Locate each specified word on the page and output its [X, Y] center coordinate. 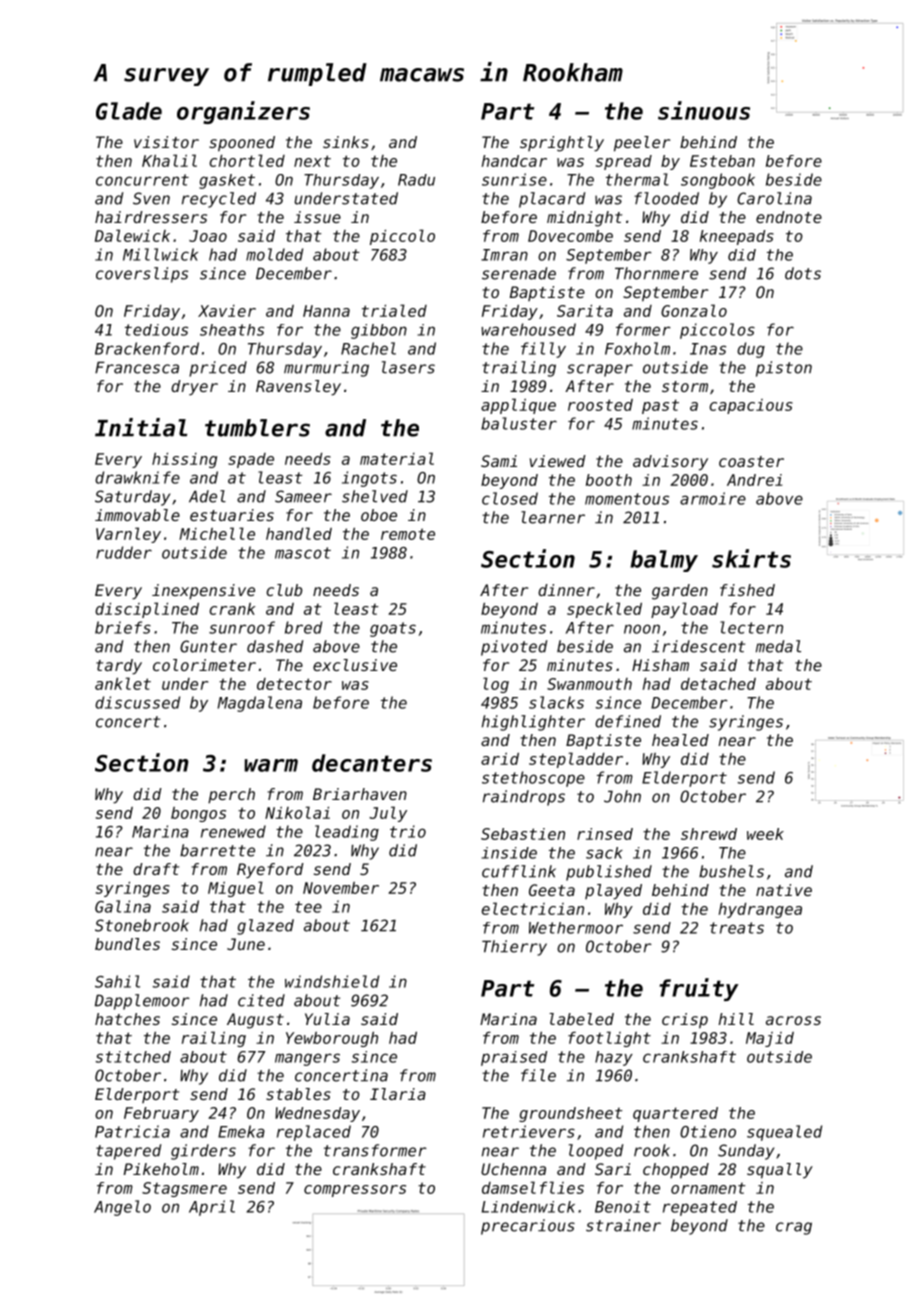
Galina [123, 906]
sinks [346, 142]
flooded [666, 198]
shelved [375, 496]
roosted [600, 405]
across [793, 1020]
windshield [332, 981]
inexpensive [203, 592]
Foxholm [637, 348]
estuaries [232, 515]
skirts [751, 558]
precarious [528, 1227]
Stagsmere [184, 1189]
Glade [129, 111]
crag [794, 1228]
